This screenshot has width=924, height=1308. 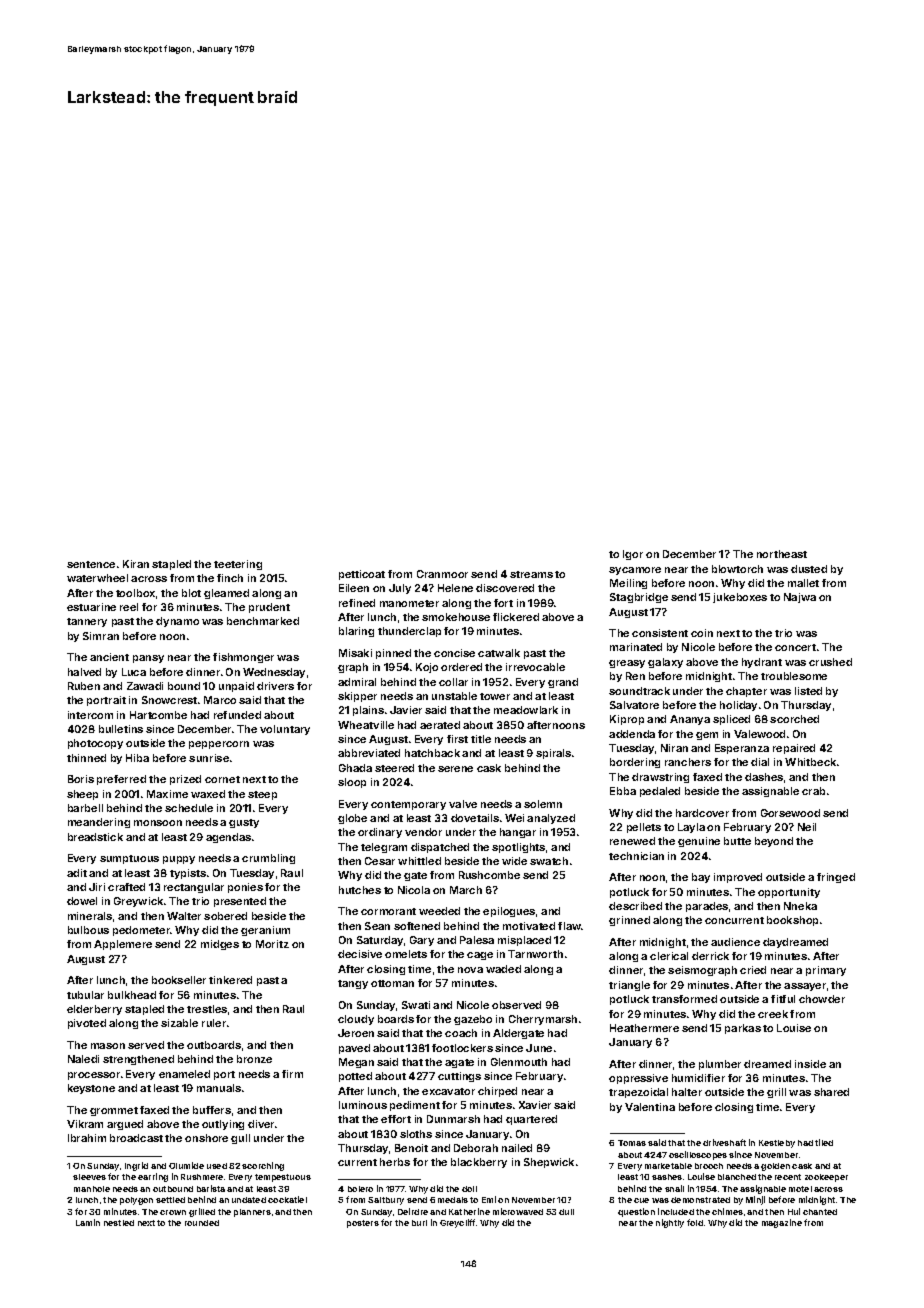 I want to click on benchmarked, so click(x=263, y=621).
